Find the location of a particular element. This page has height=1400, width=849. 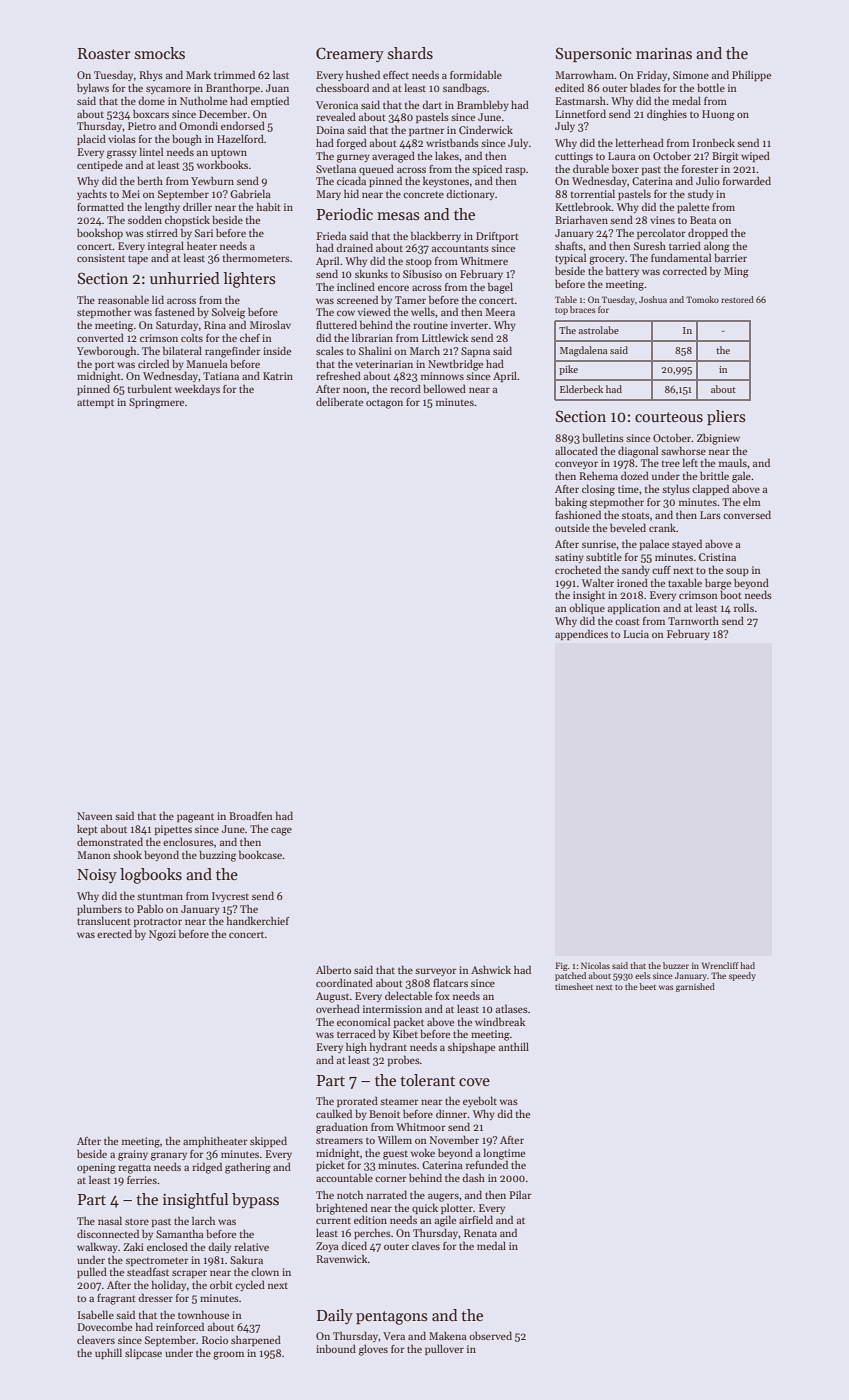

trimmed is located at coordinates (234, 74).
